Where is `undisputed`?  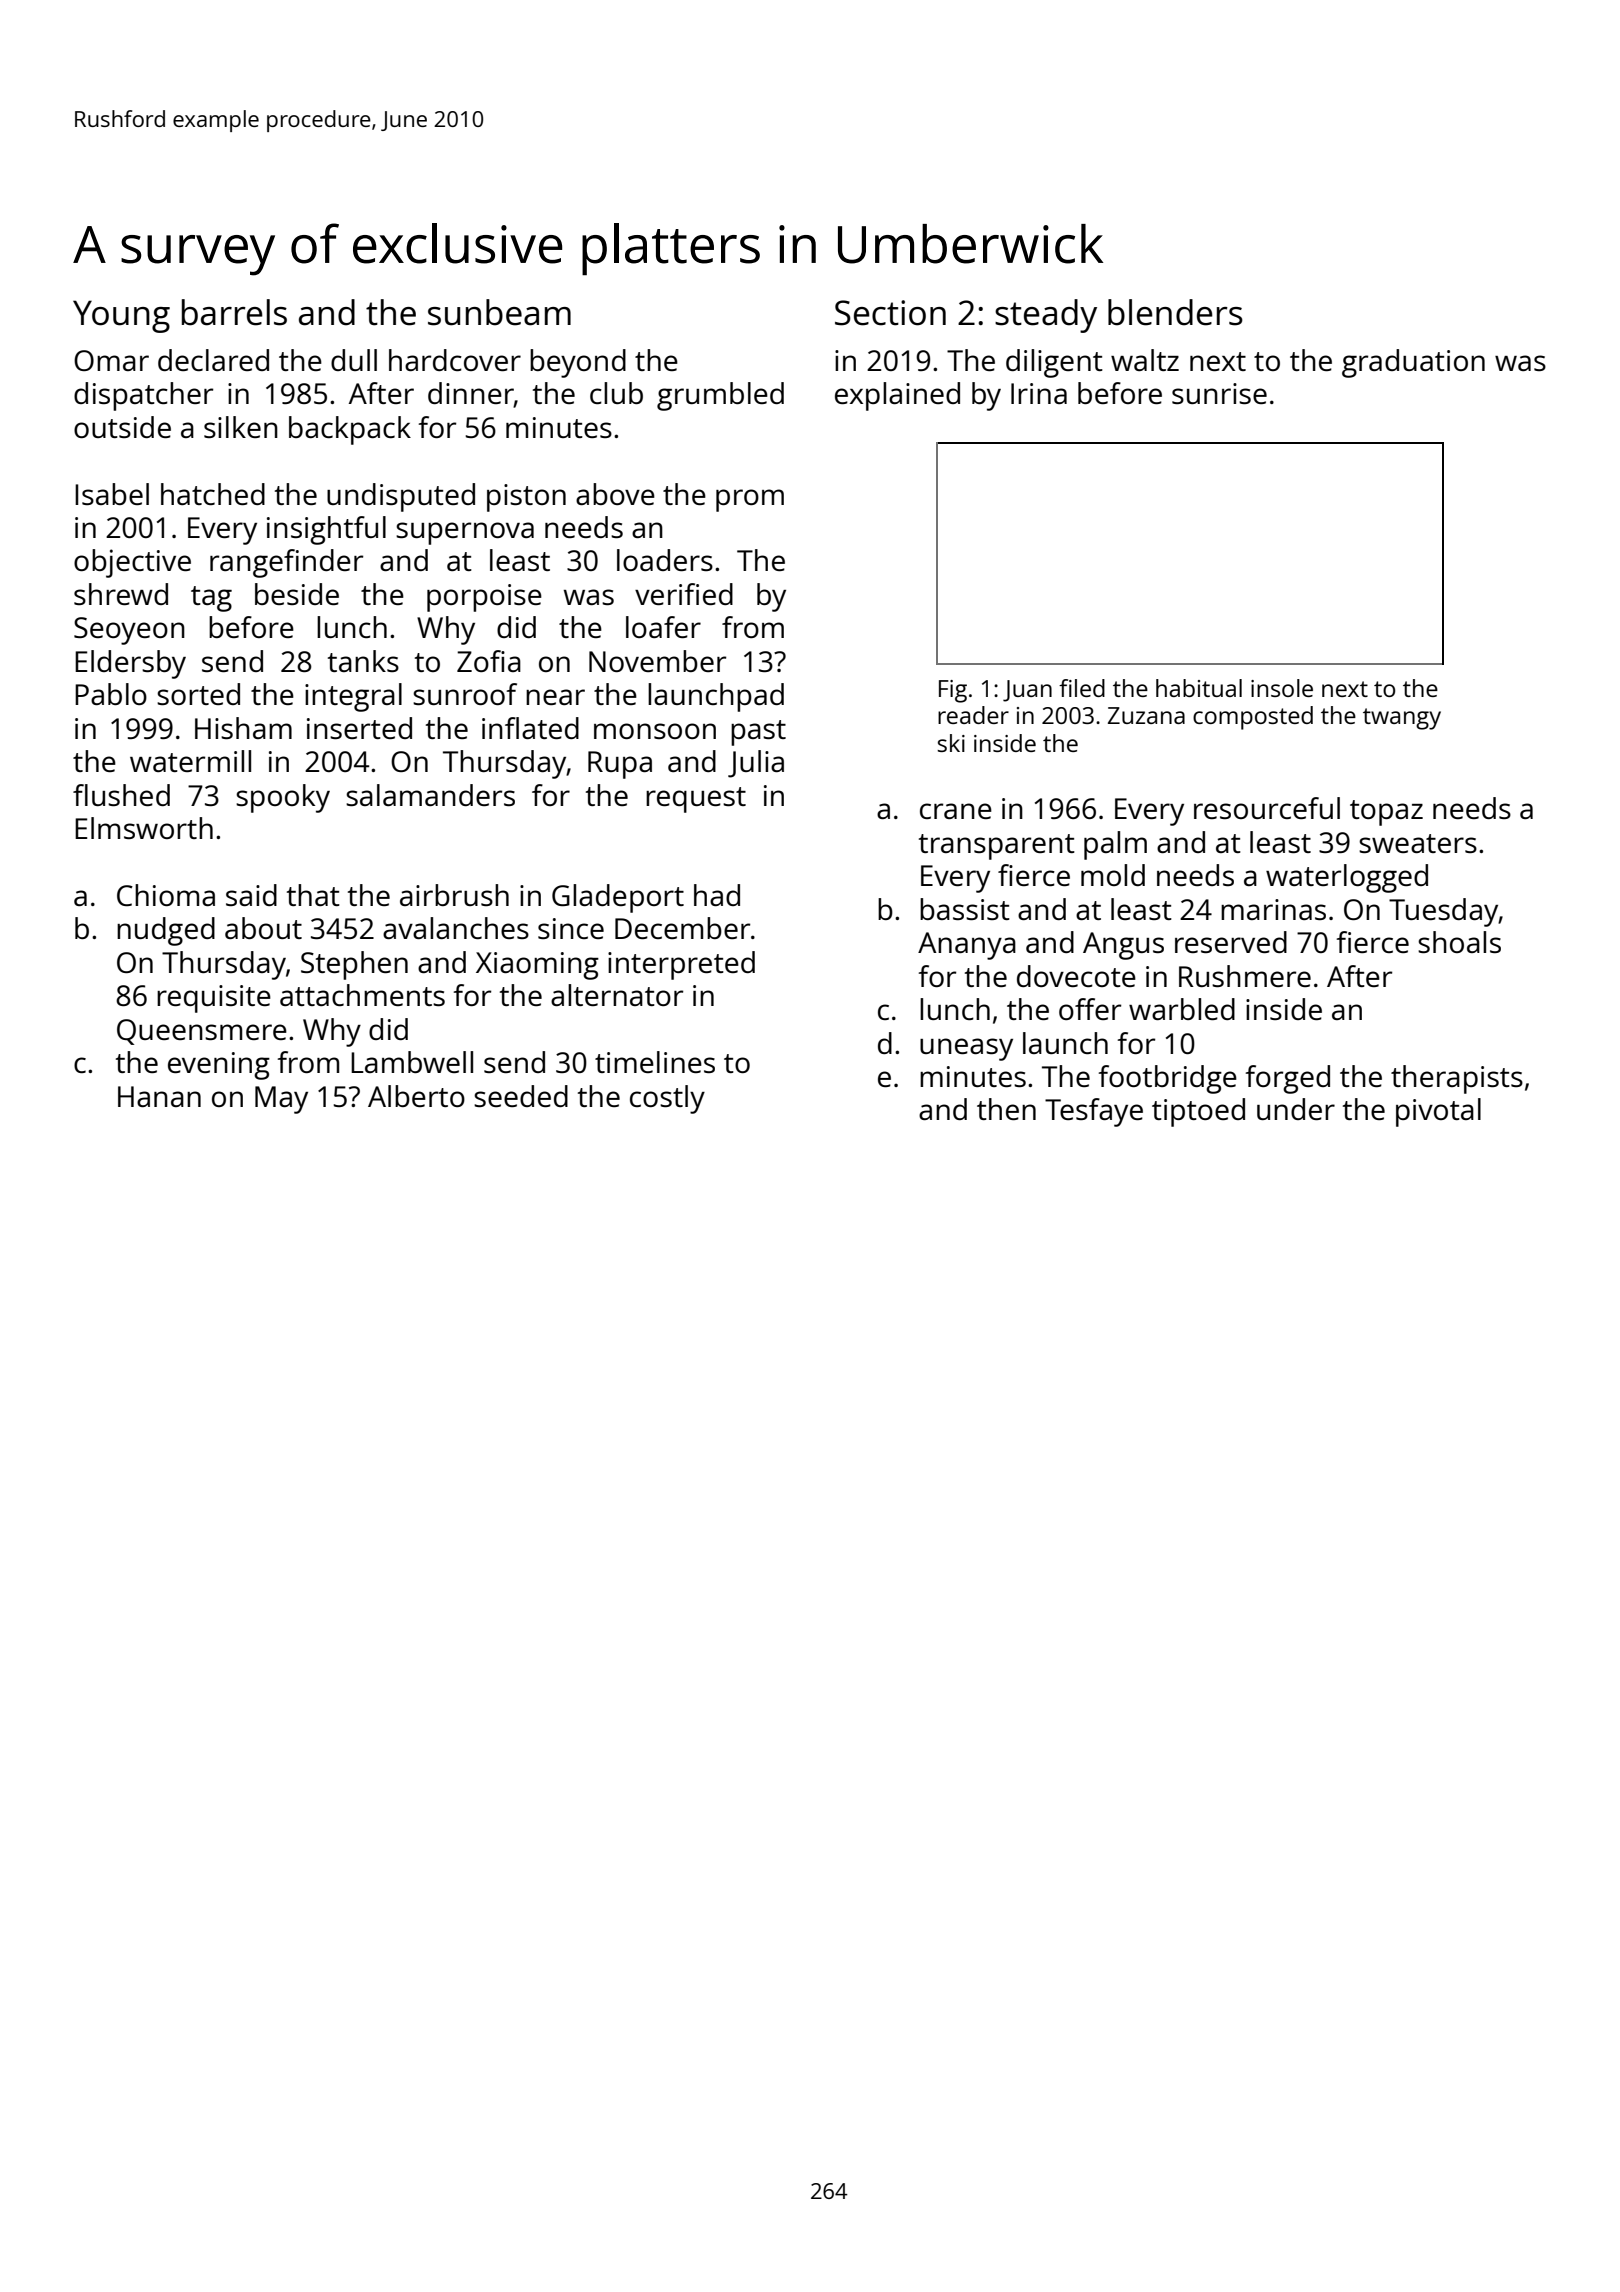 undisputed is located at coordinates (401, 497).
